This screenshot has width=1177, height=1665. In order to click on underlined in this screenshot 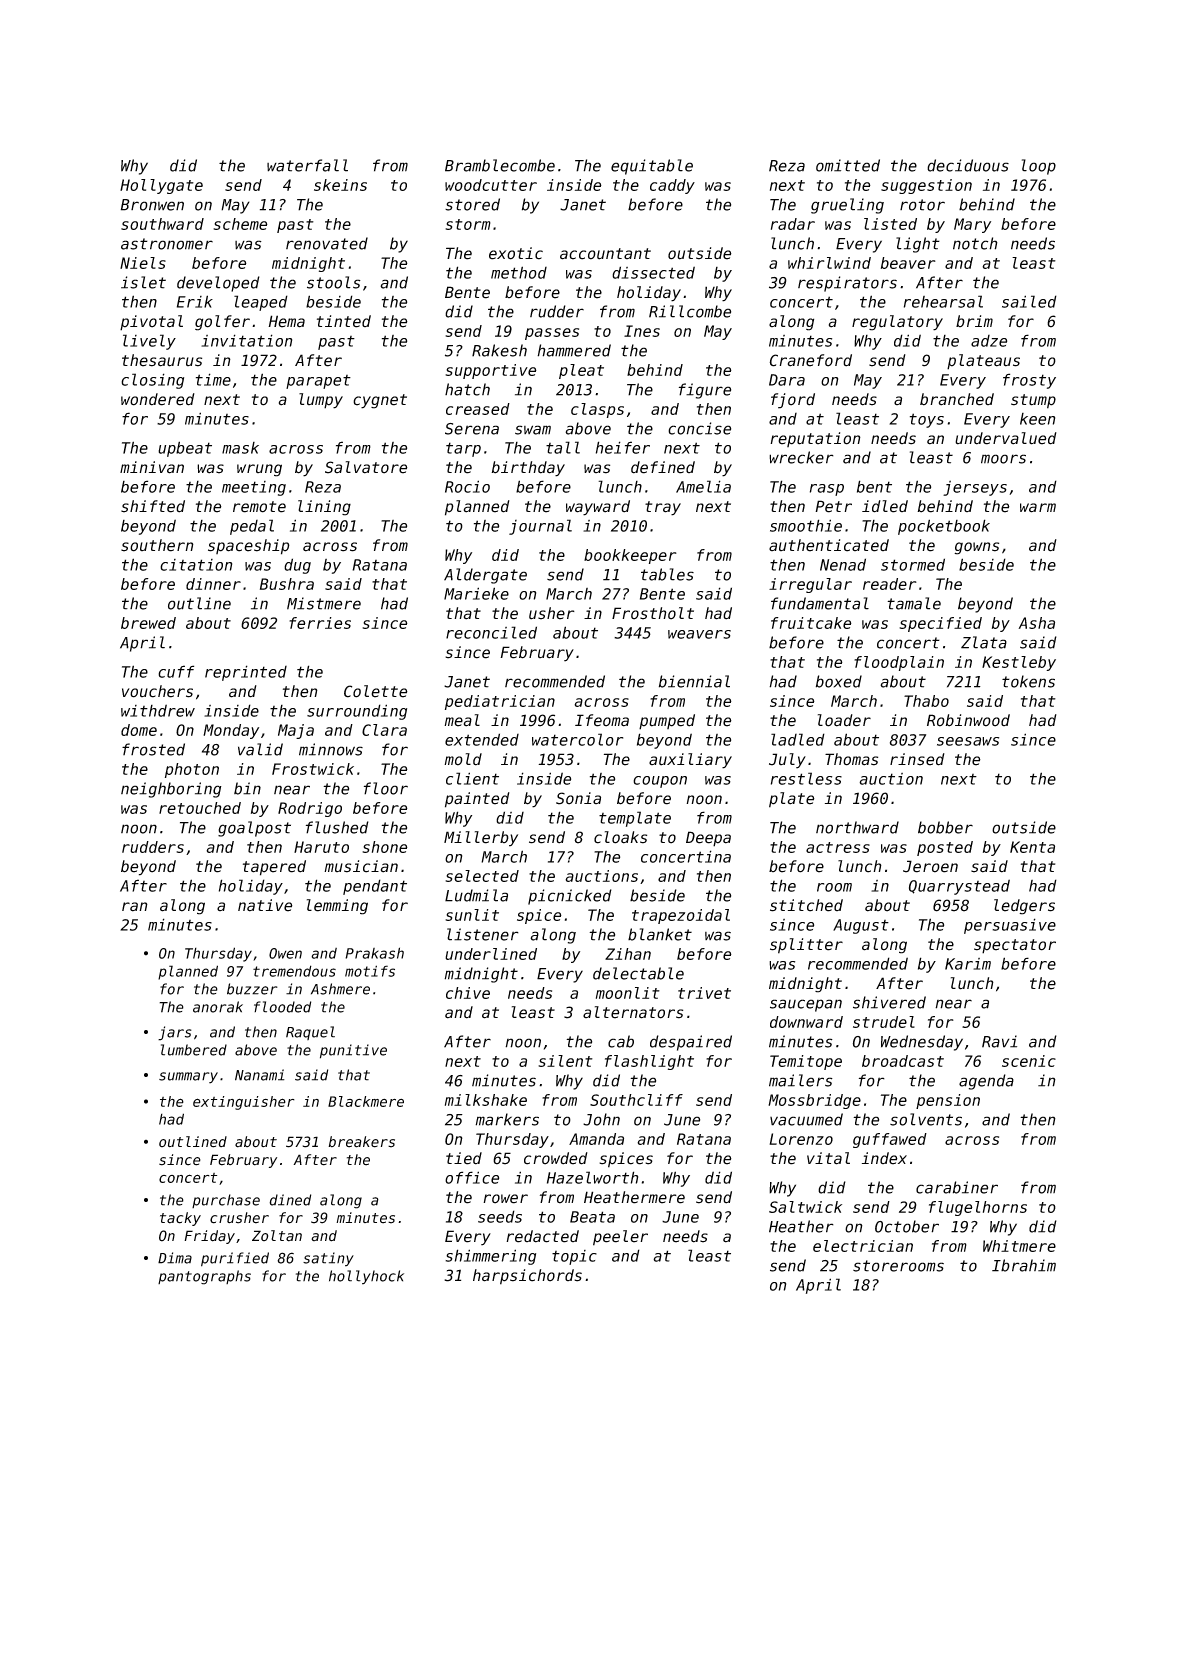, I will do `click(491, 954)`.
